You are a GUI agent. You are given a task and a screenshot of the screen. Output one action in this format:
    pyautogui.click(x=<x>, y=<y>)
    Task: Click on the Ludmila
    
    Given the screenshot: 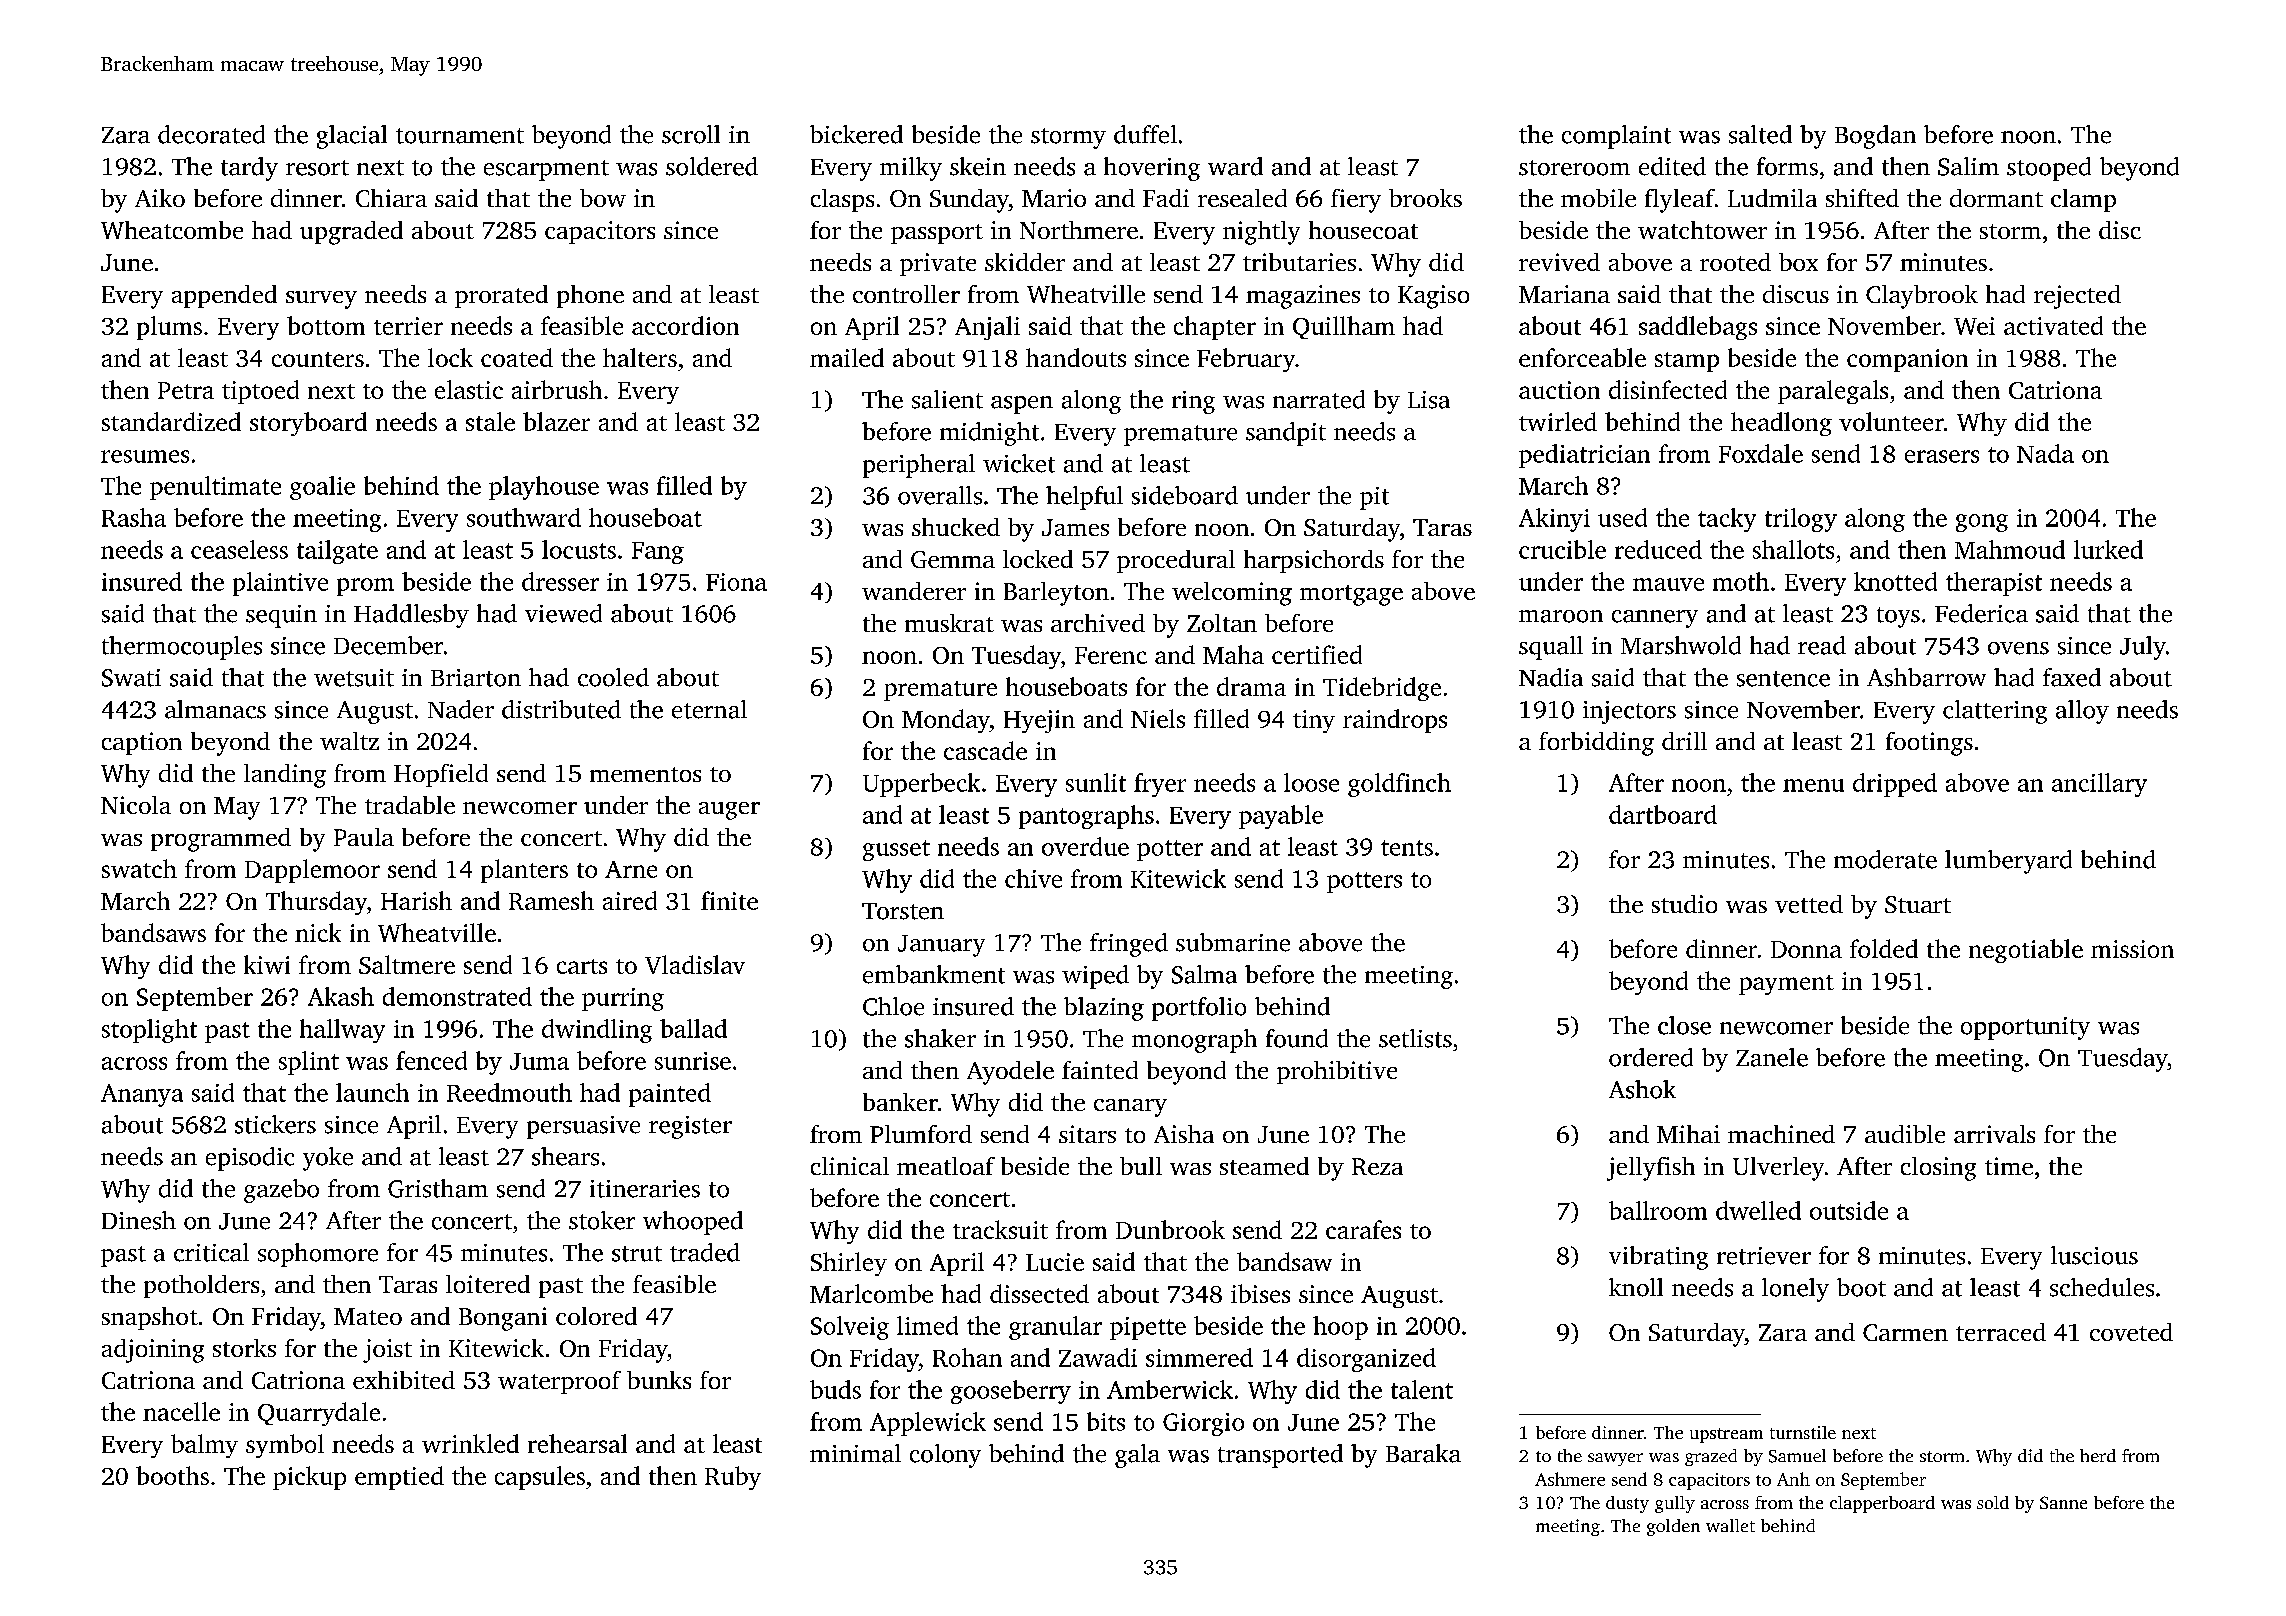 What is the action you would take?
    pyautogui.click(x=1772, y=198)
